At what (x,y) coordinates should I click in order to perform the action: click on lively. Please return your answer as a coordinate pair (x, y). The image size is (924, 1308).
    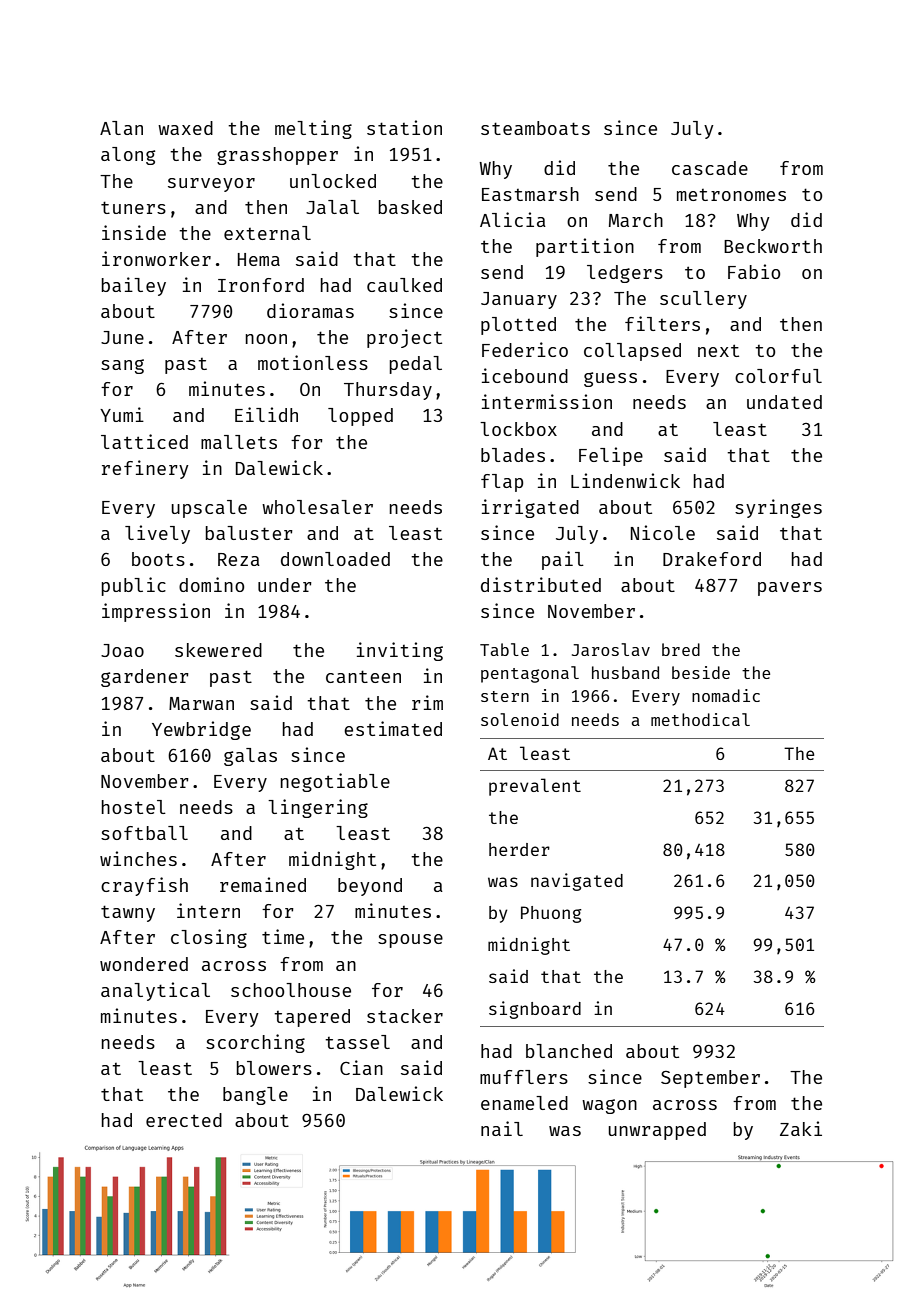
    Looking at the image, I should click on (157, 534).
